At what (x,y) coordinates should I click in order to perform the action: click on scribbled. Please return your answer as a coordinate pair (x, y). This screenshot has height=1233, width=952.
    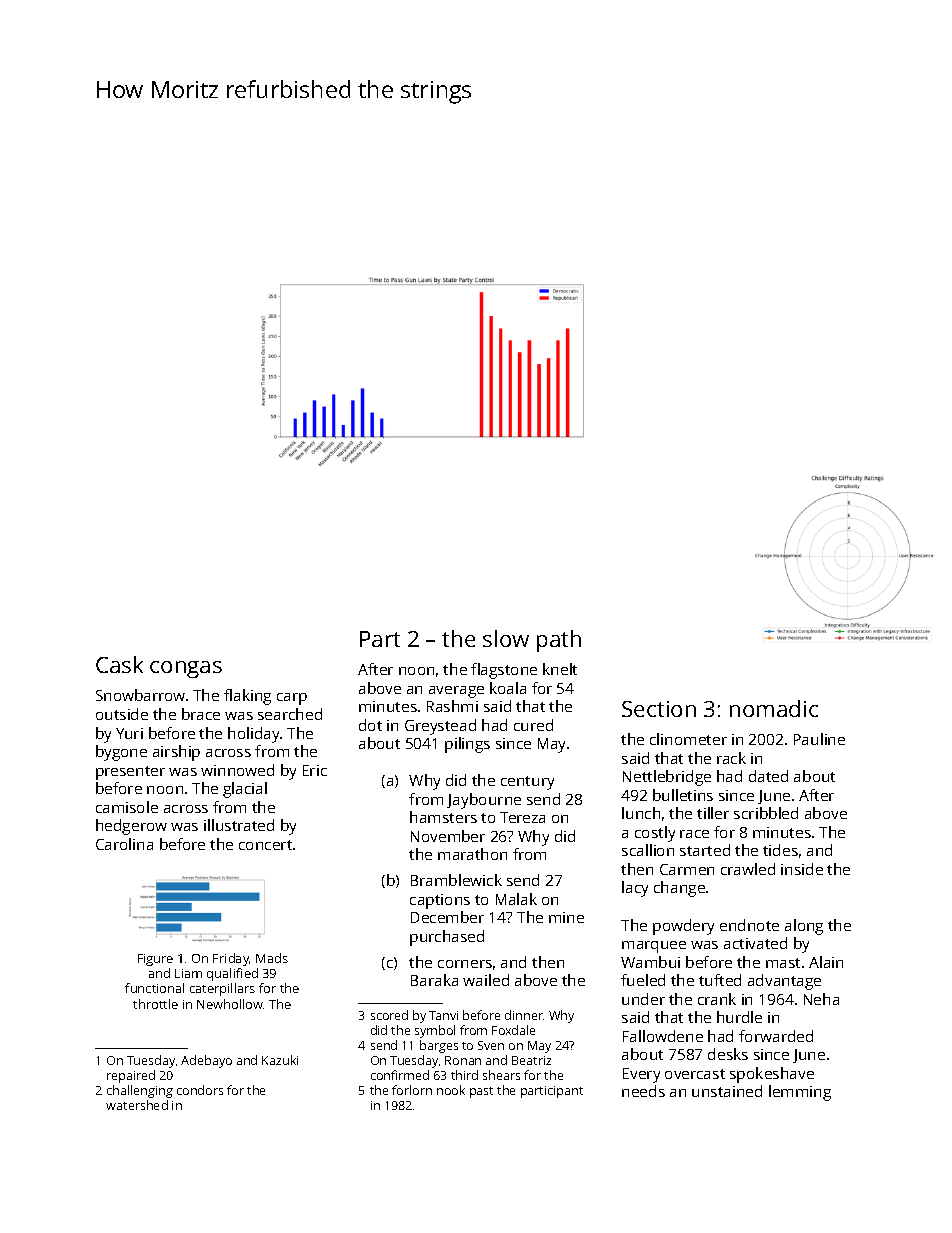
    Looking at the image, I should click on (766, 813).
